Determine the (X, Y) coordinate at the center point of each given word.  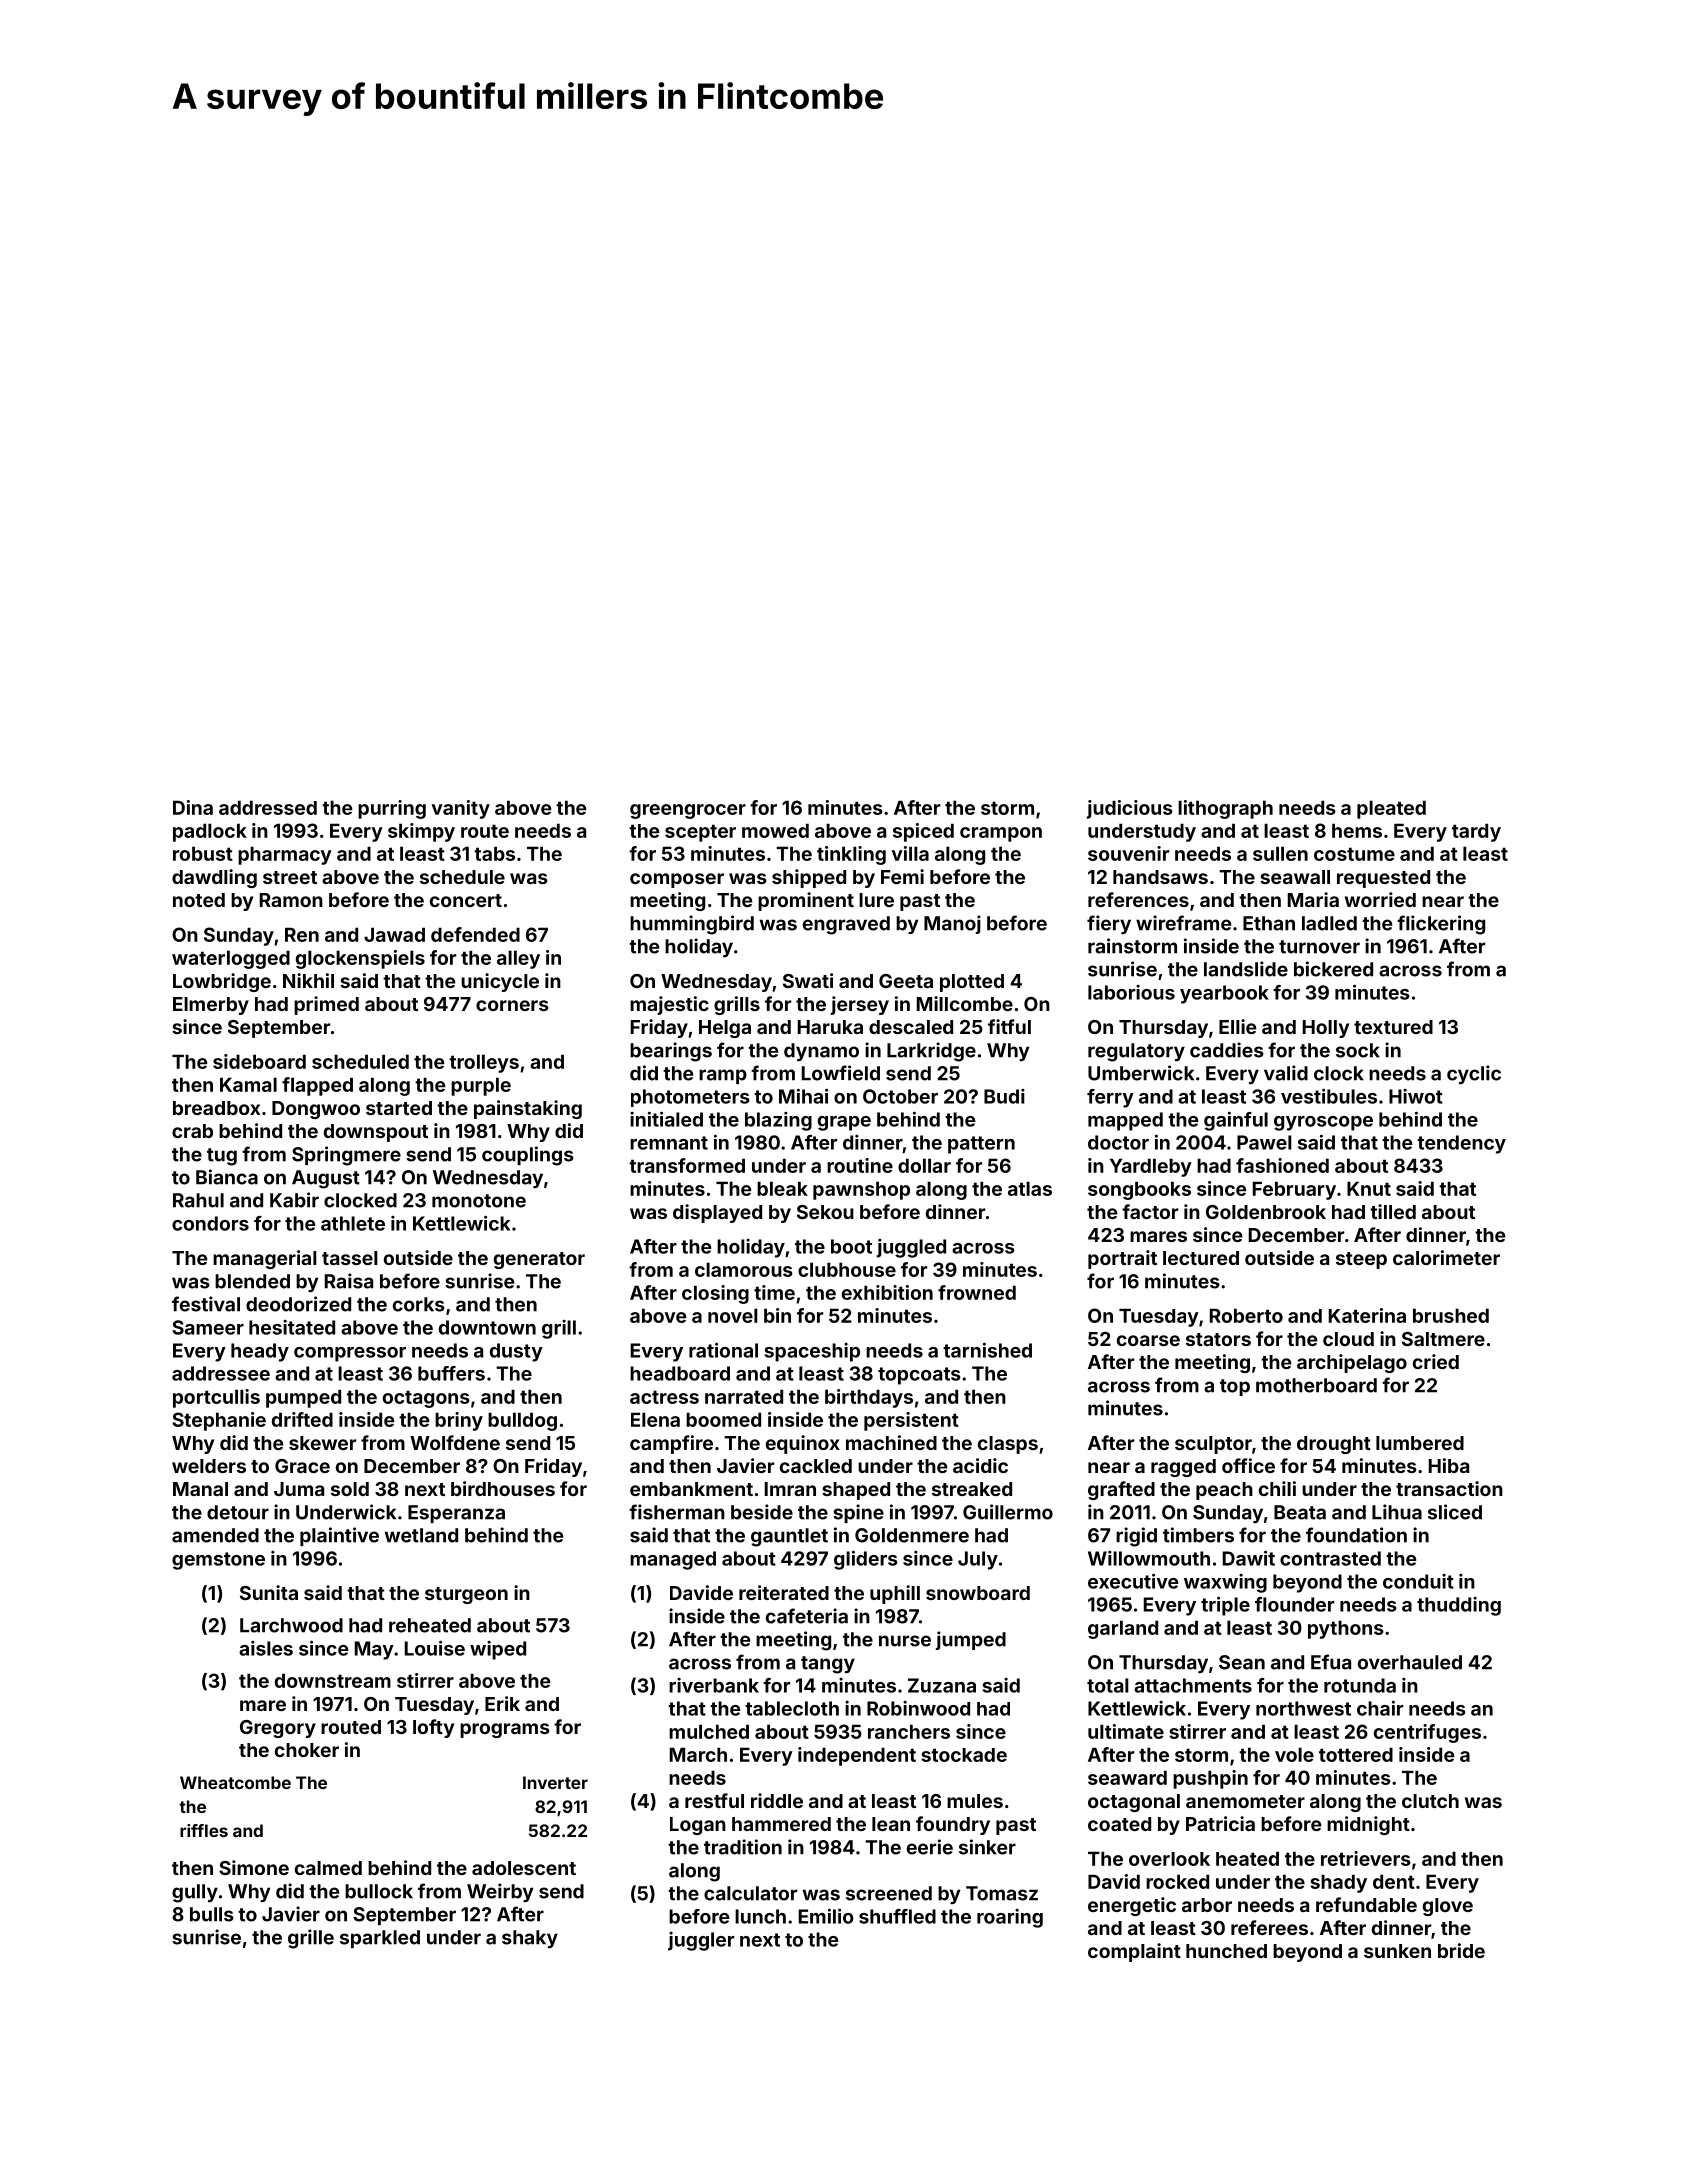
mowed (775, 830)
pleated (1391, 809)
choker (307, 1750)
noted (199, 900)
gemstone (218, 1561)
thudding (1459, 1606)
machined (891, 1442)
